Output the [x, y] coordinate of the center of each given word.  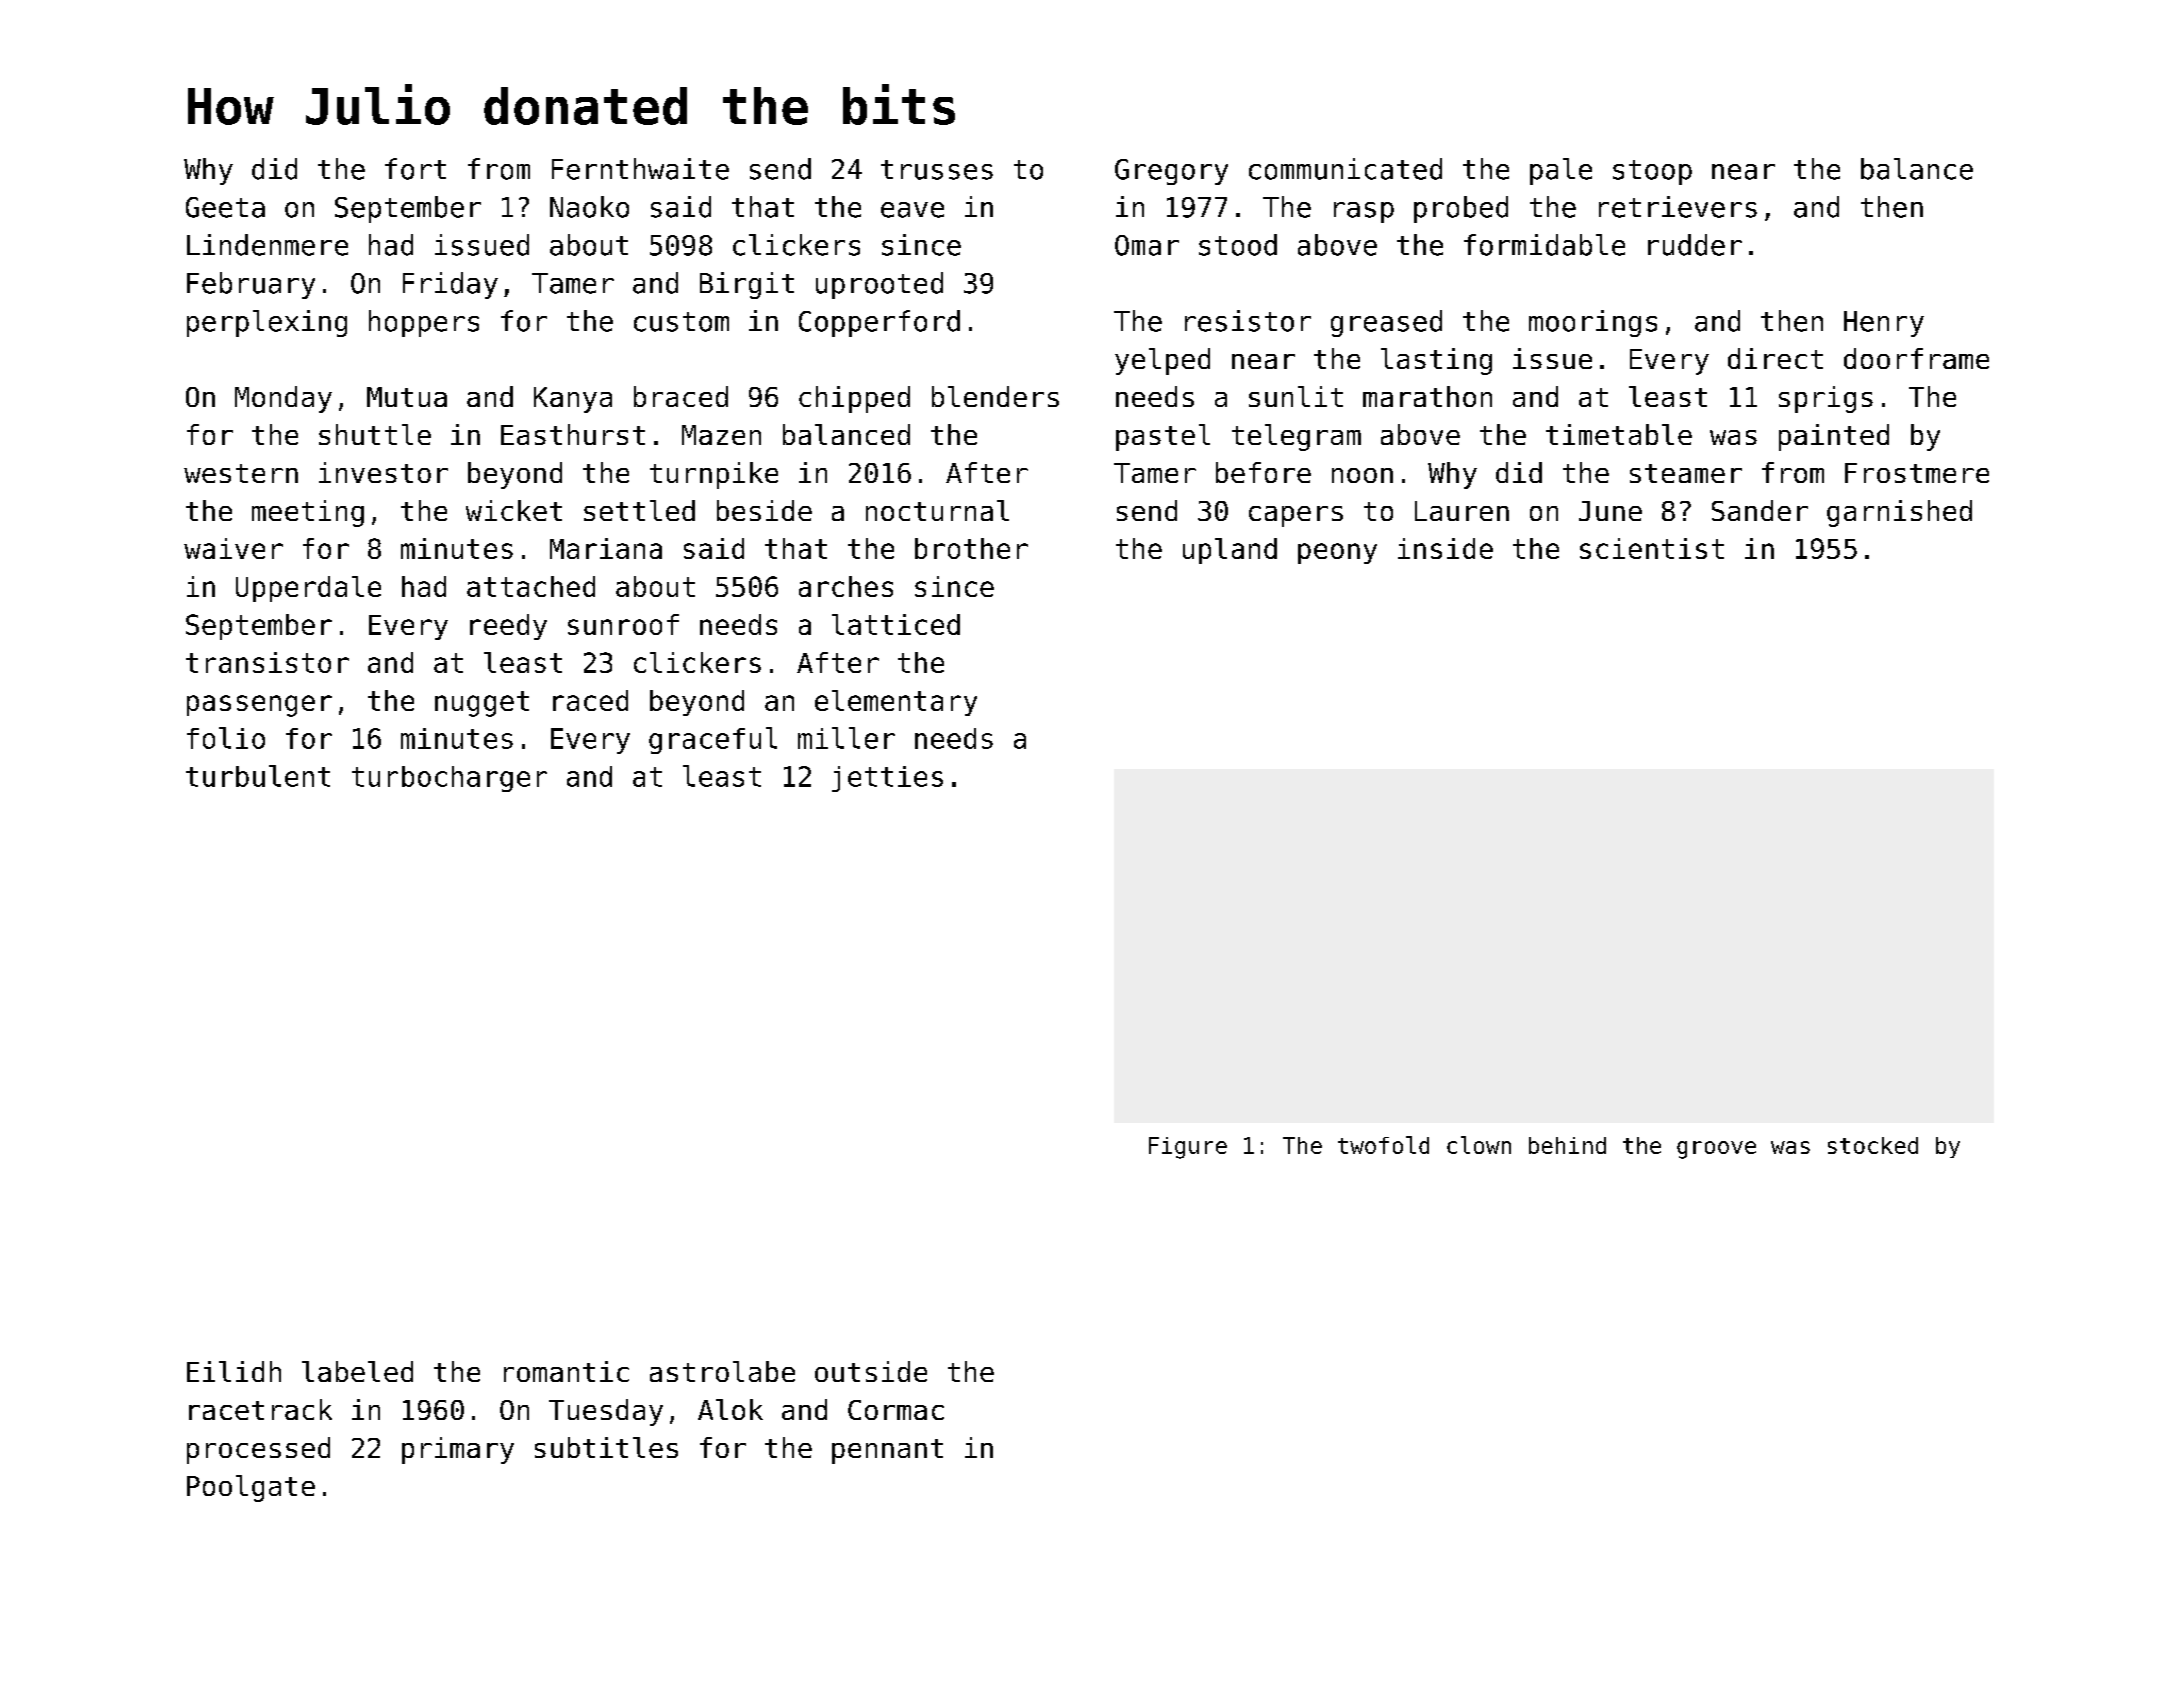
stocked [1873, 1145]
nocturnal [937, 510]
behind [1567, 1145]
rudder [1695, 245]
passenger [259, 706]
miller [846, 738]
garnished [1899, 513]
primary [458, 1450]
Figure [1188, 1148]
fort [415, 169]
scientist [1652, 548]
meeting [308, 513]
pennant [887, 1451]
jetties [887, 779]
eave [912, 210]
